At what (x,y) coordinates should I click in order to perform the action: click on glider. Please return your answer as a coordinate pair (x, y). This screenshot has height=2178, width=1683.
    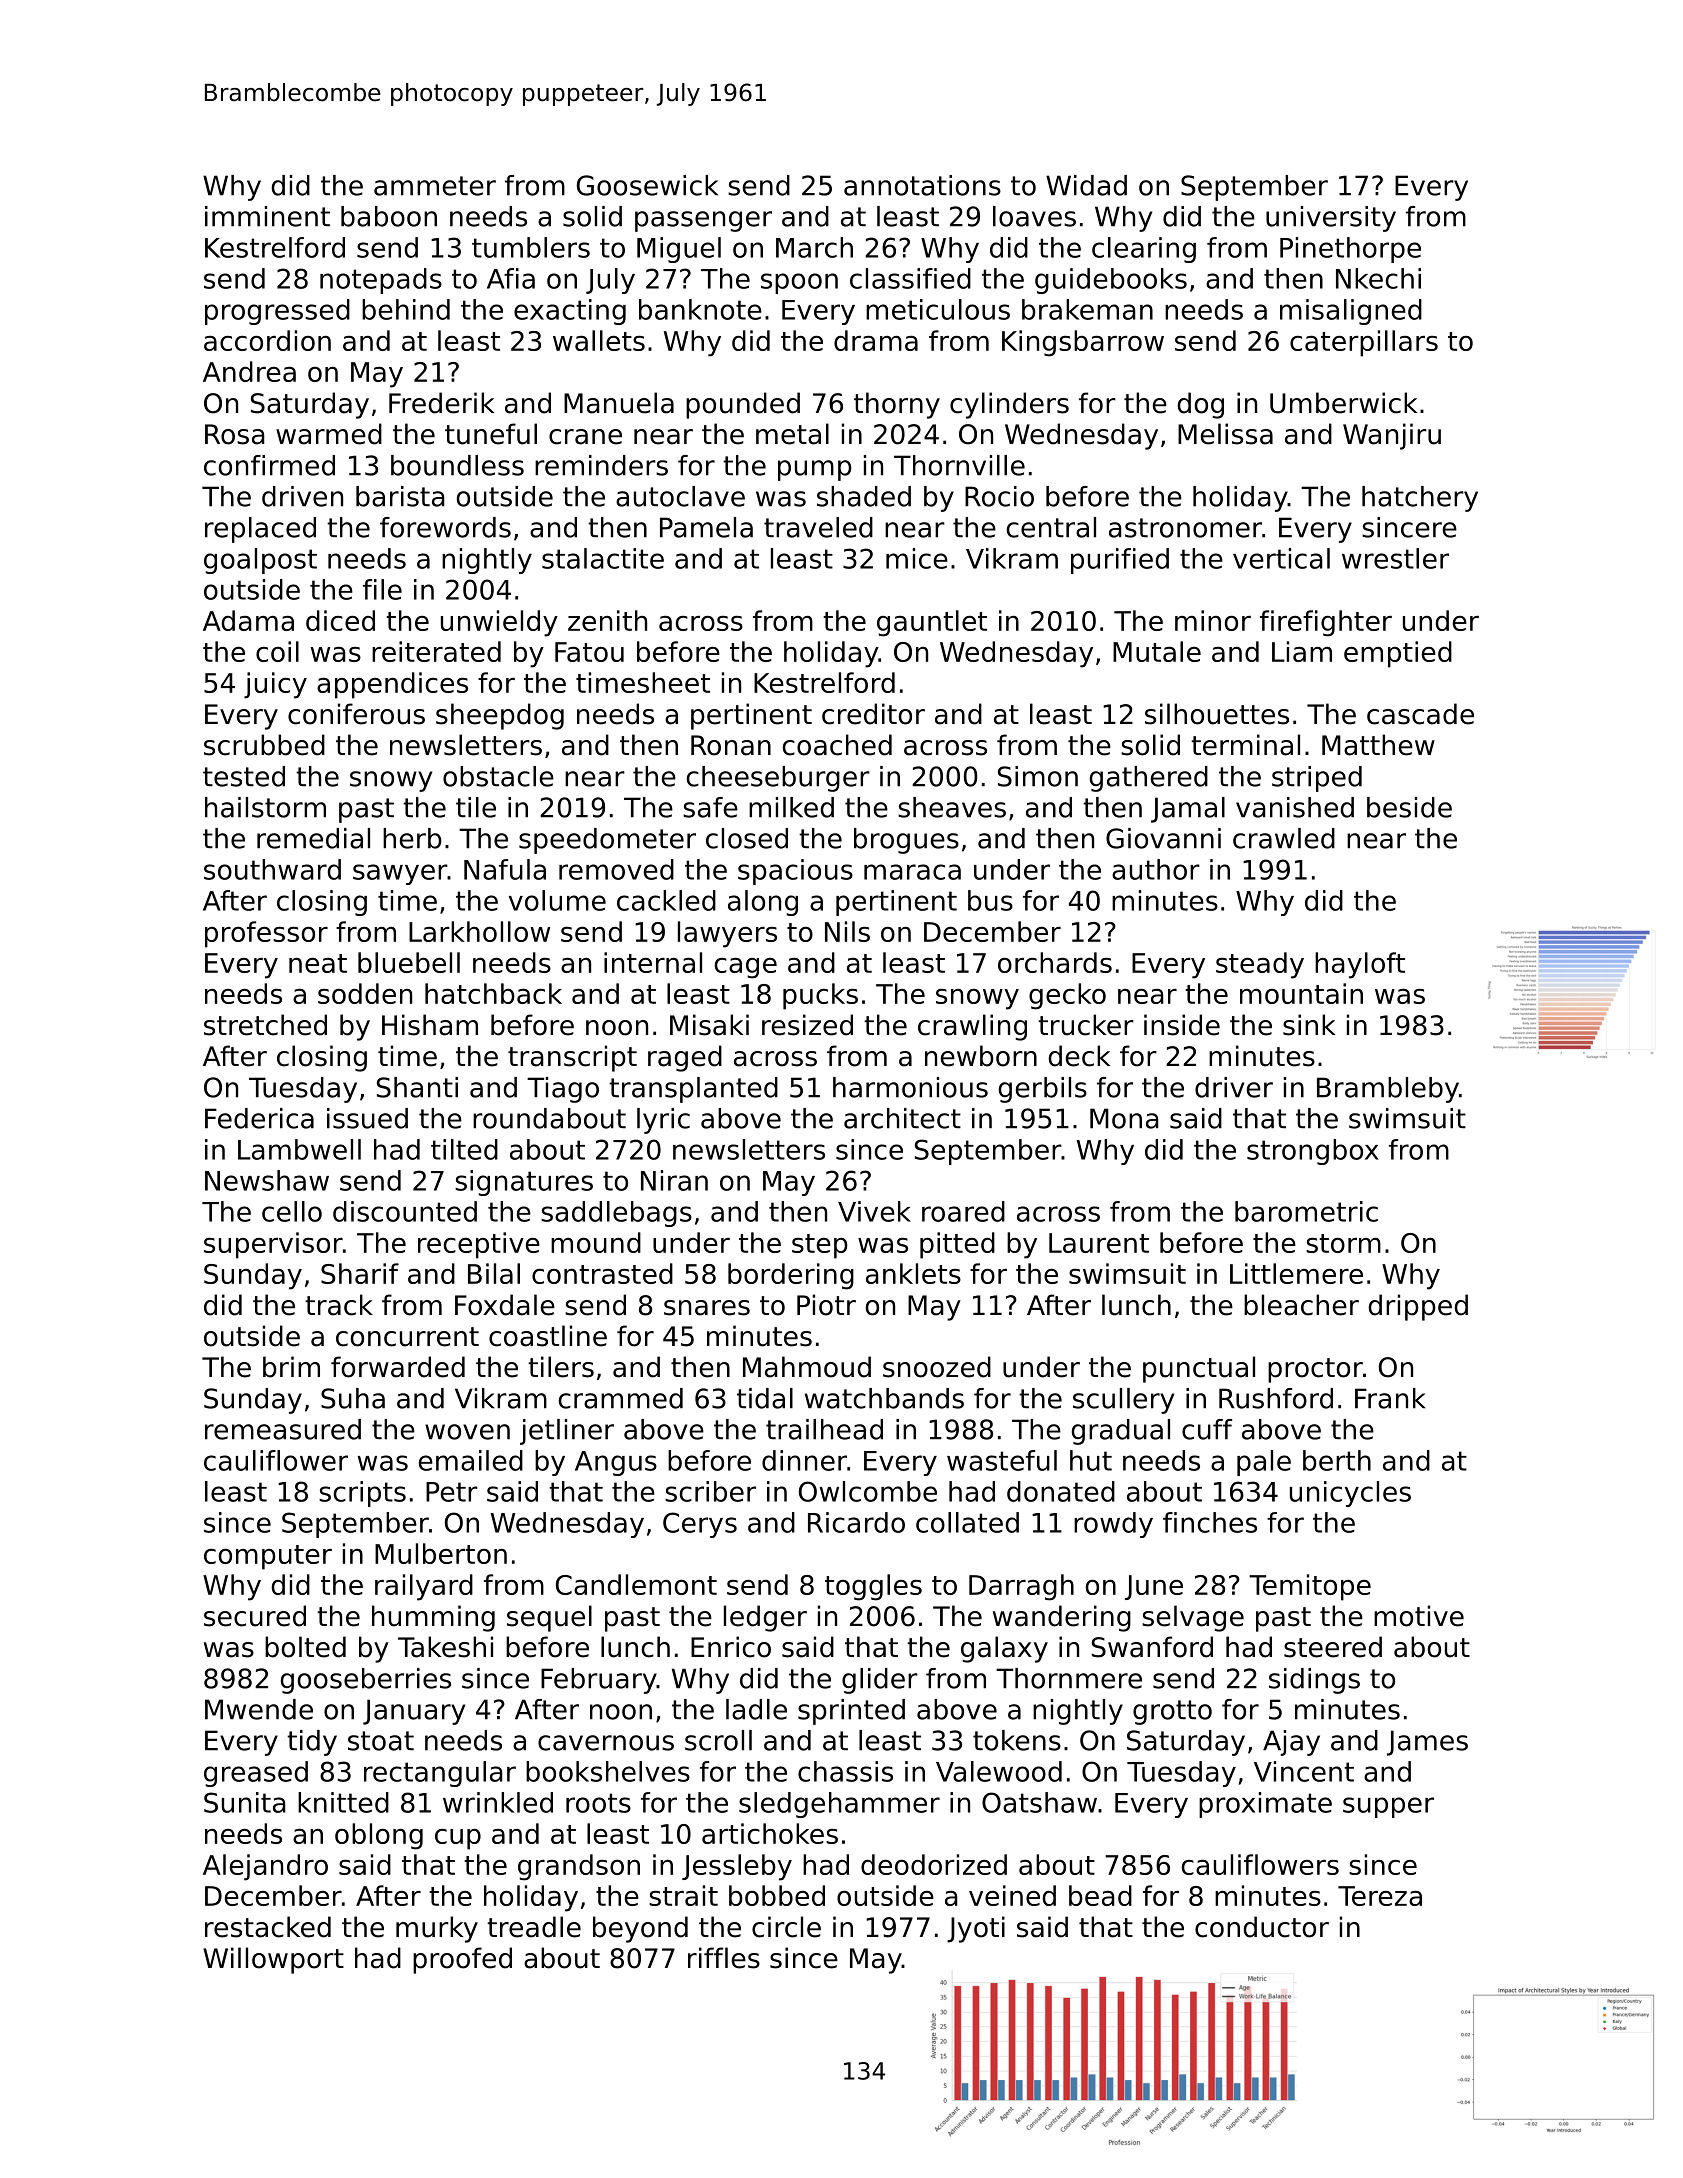
    Looking at the image, I should click on (880, 1681).
